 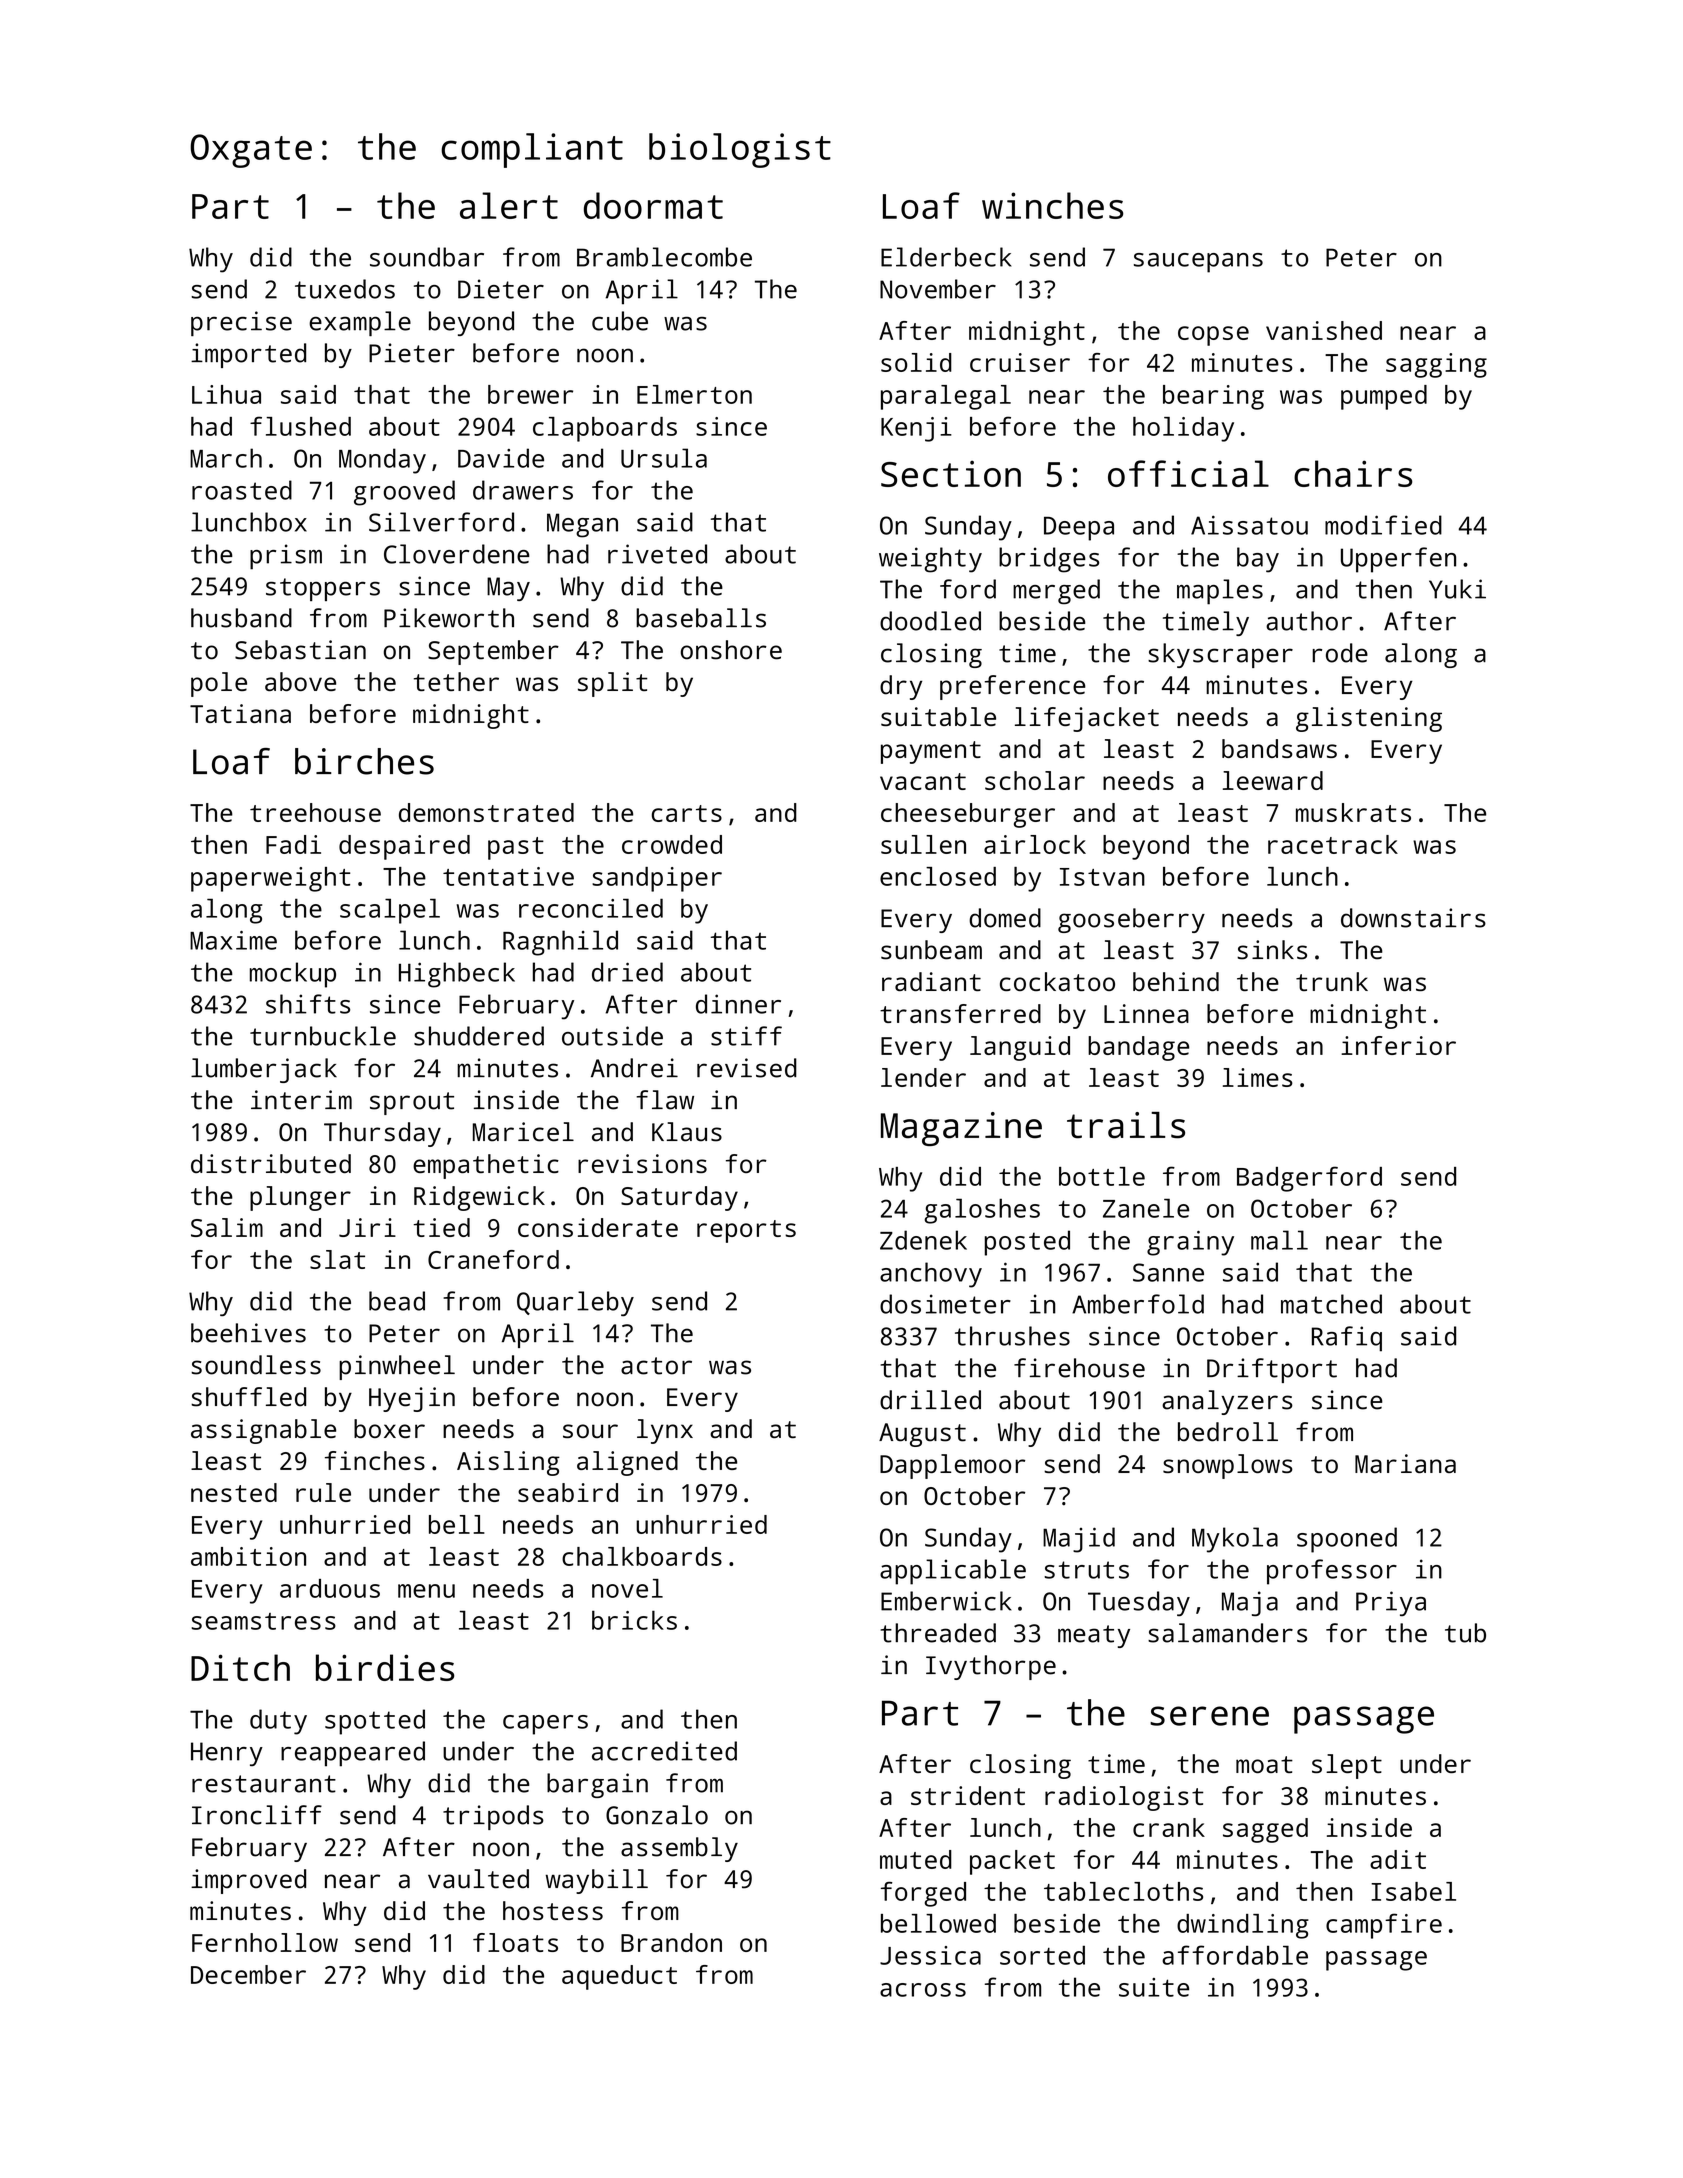 What do you see at coordinates (1227, 1633) in the document?
I see `salamanders` at bounding box center [1227, 1633].
